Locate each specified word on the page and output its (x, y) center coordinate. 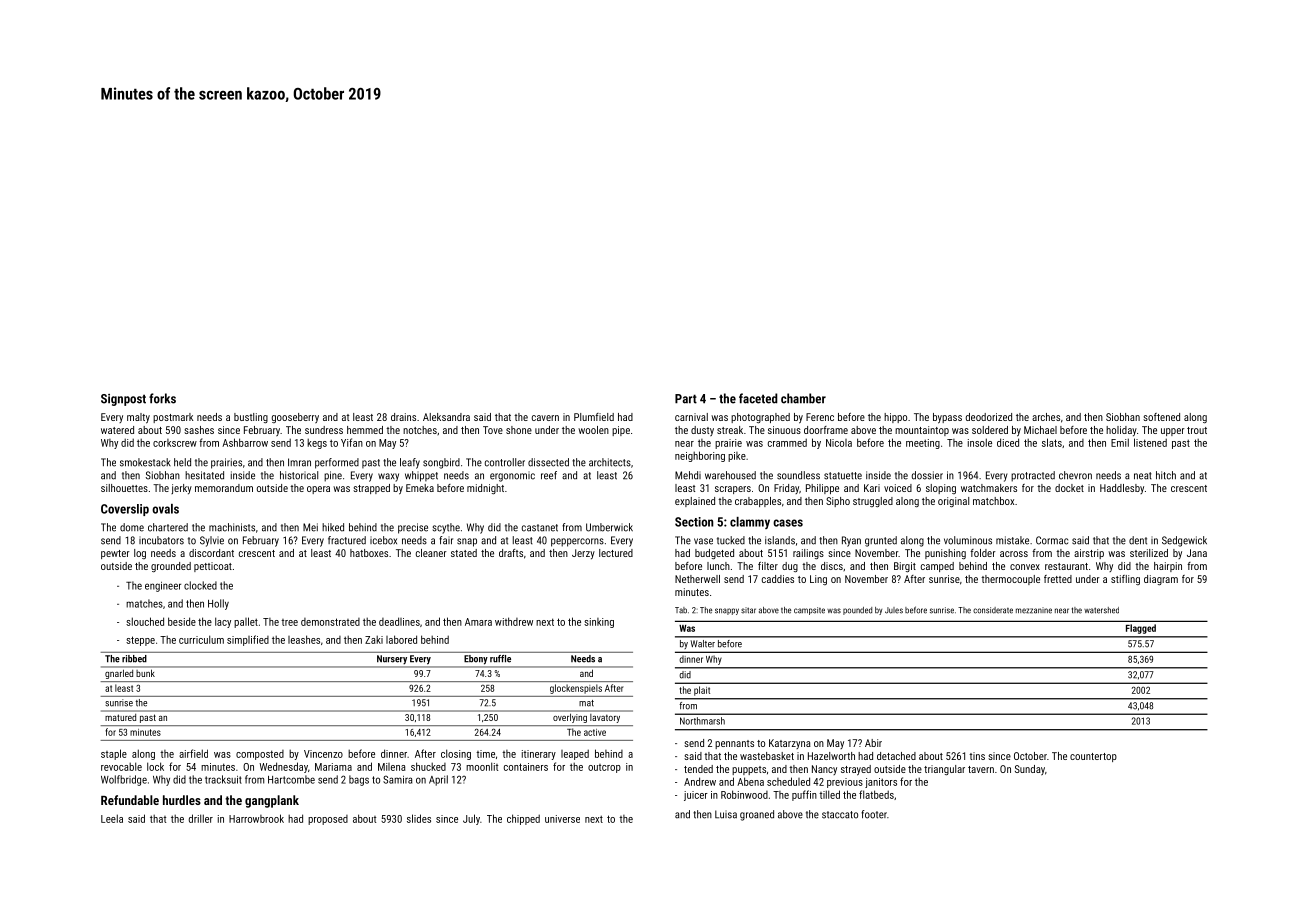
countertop (1093, 757)
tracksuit (223, 779)
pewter (115, 554)
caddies (778, 579)
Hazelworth (831, 756)
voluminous (968, 540)
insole (980, 442)
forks (162, 398)
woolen (593, 430)
